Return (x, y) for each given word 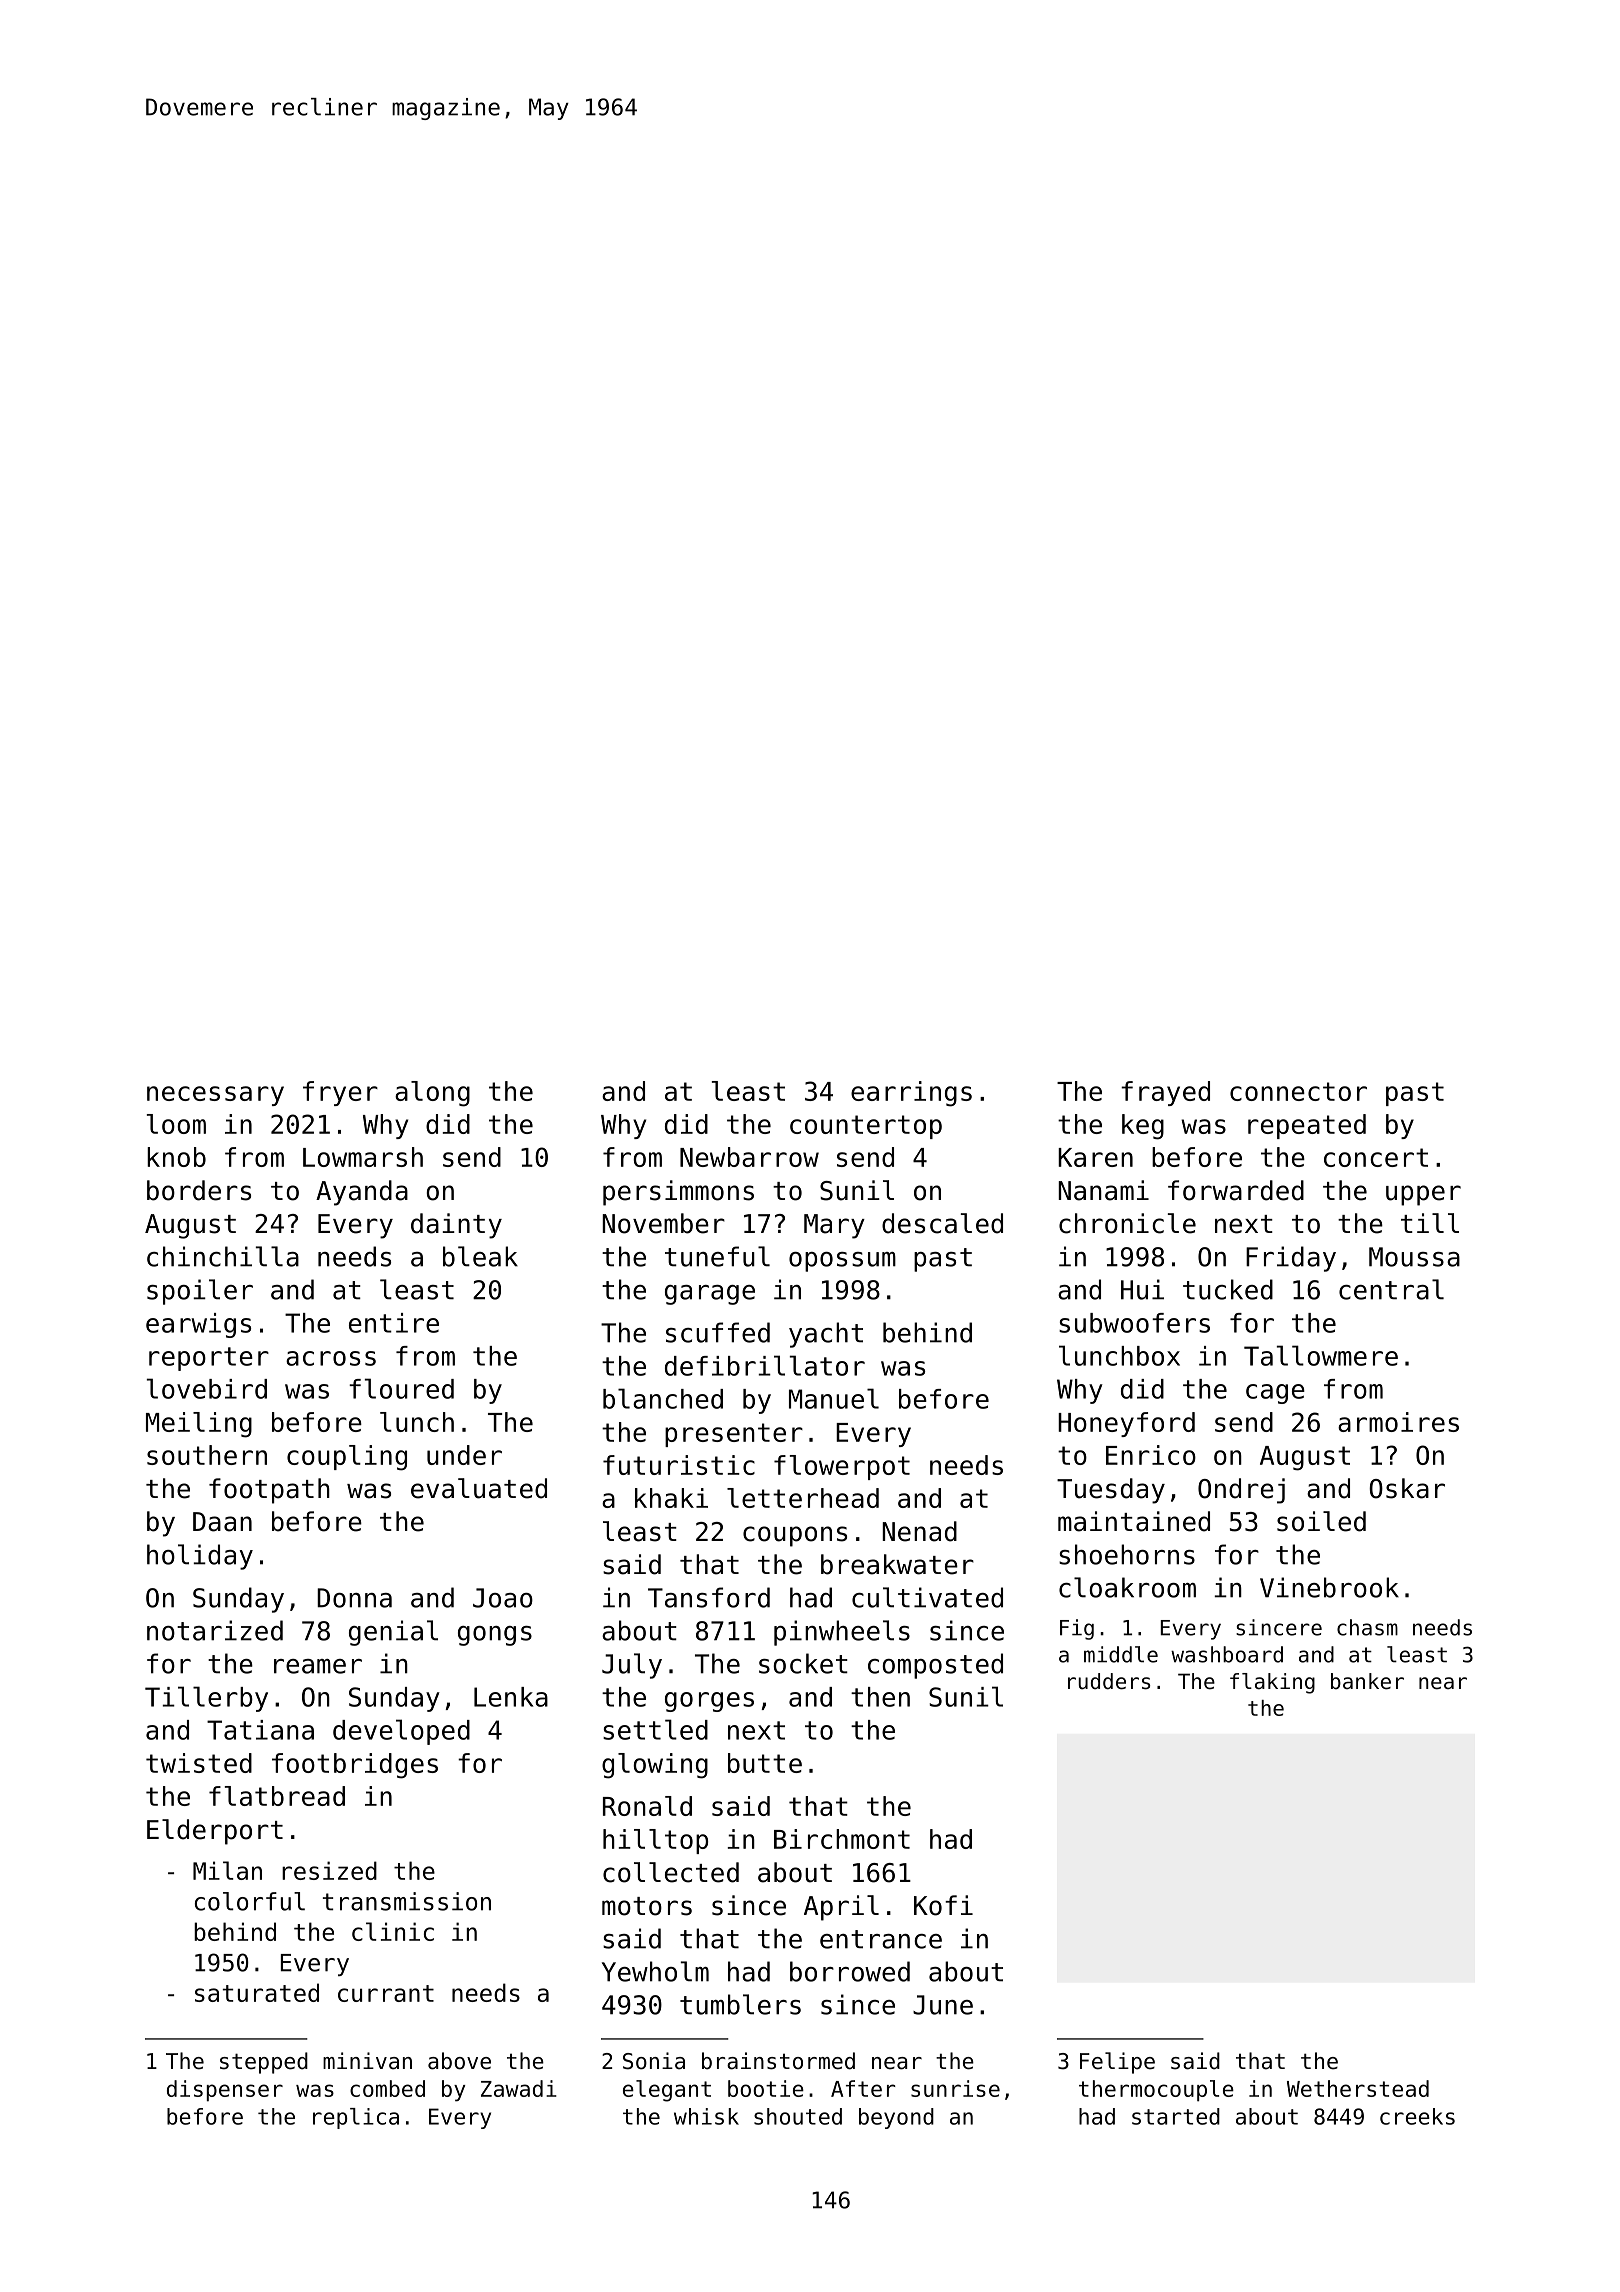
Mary (834, 1226)
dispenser (225, 2091)
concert (1376, 1157)
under (464, 1455)
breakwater (897, 1564)
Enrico (1151, 1455)
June (943, 2005)
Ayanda (362, 1193)
